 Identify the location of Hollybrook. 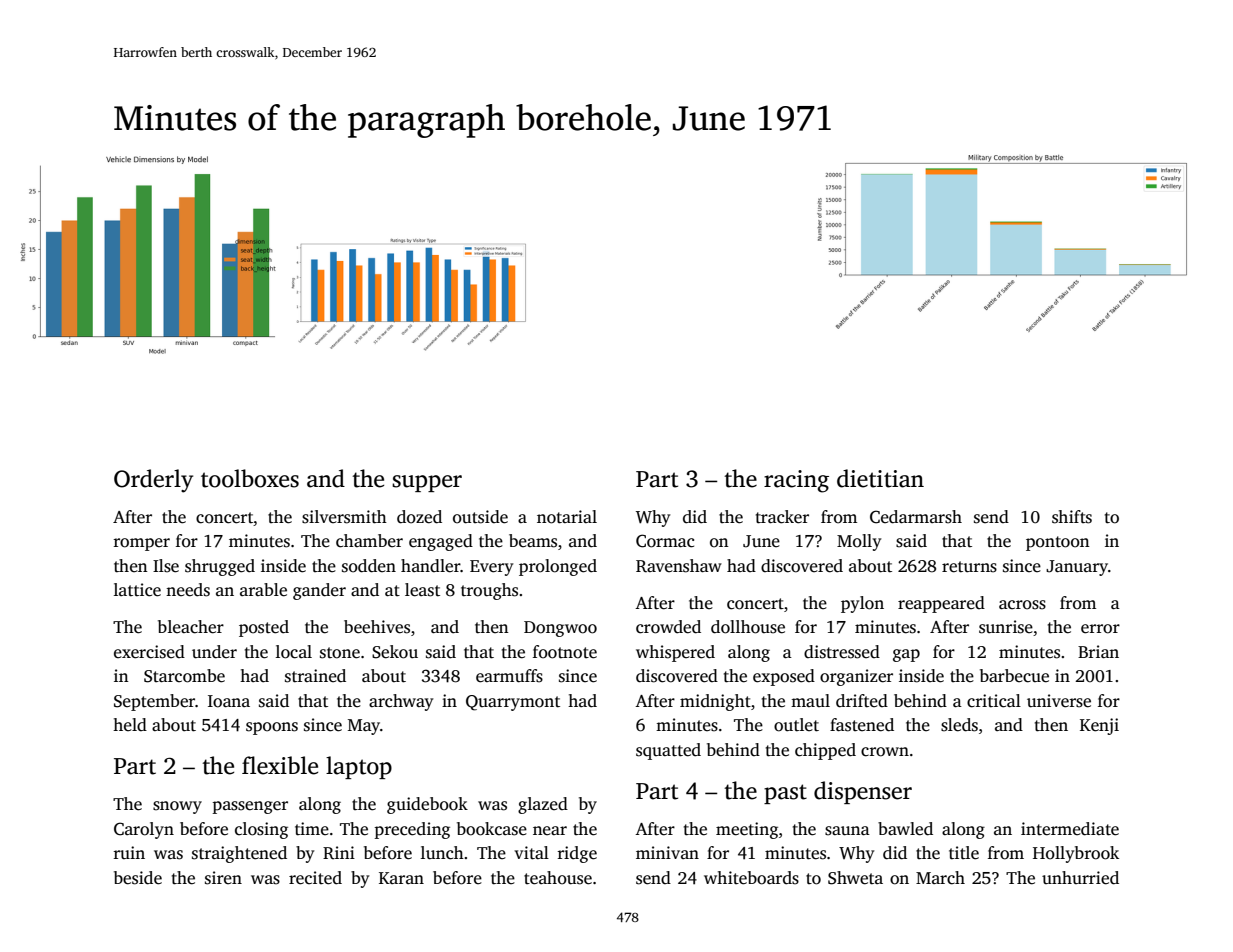
(1076, 854).
